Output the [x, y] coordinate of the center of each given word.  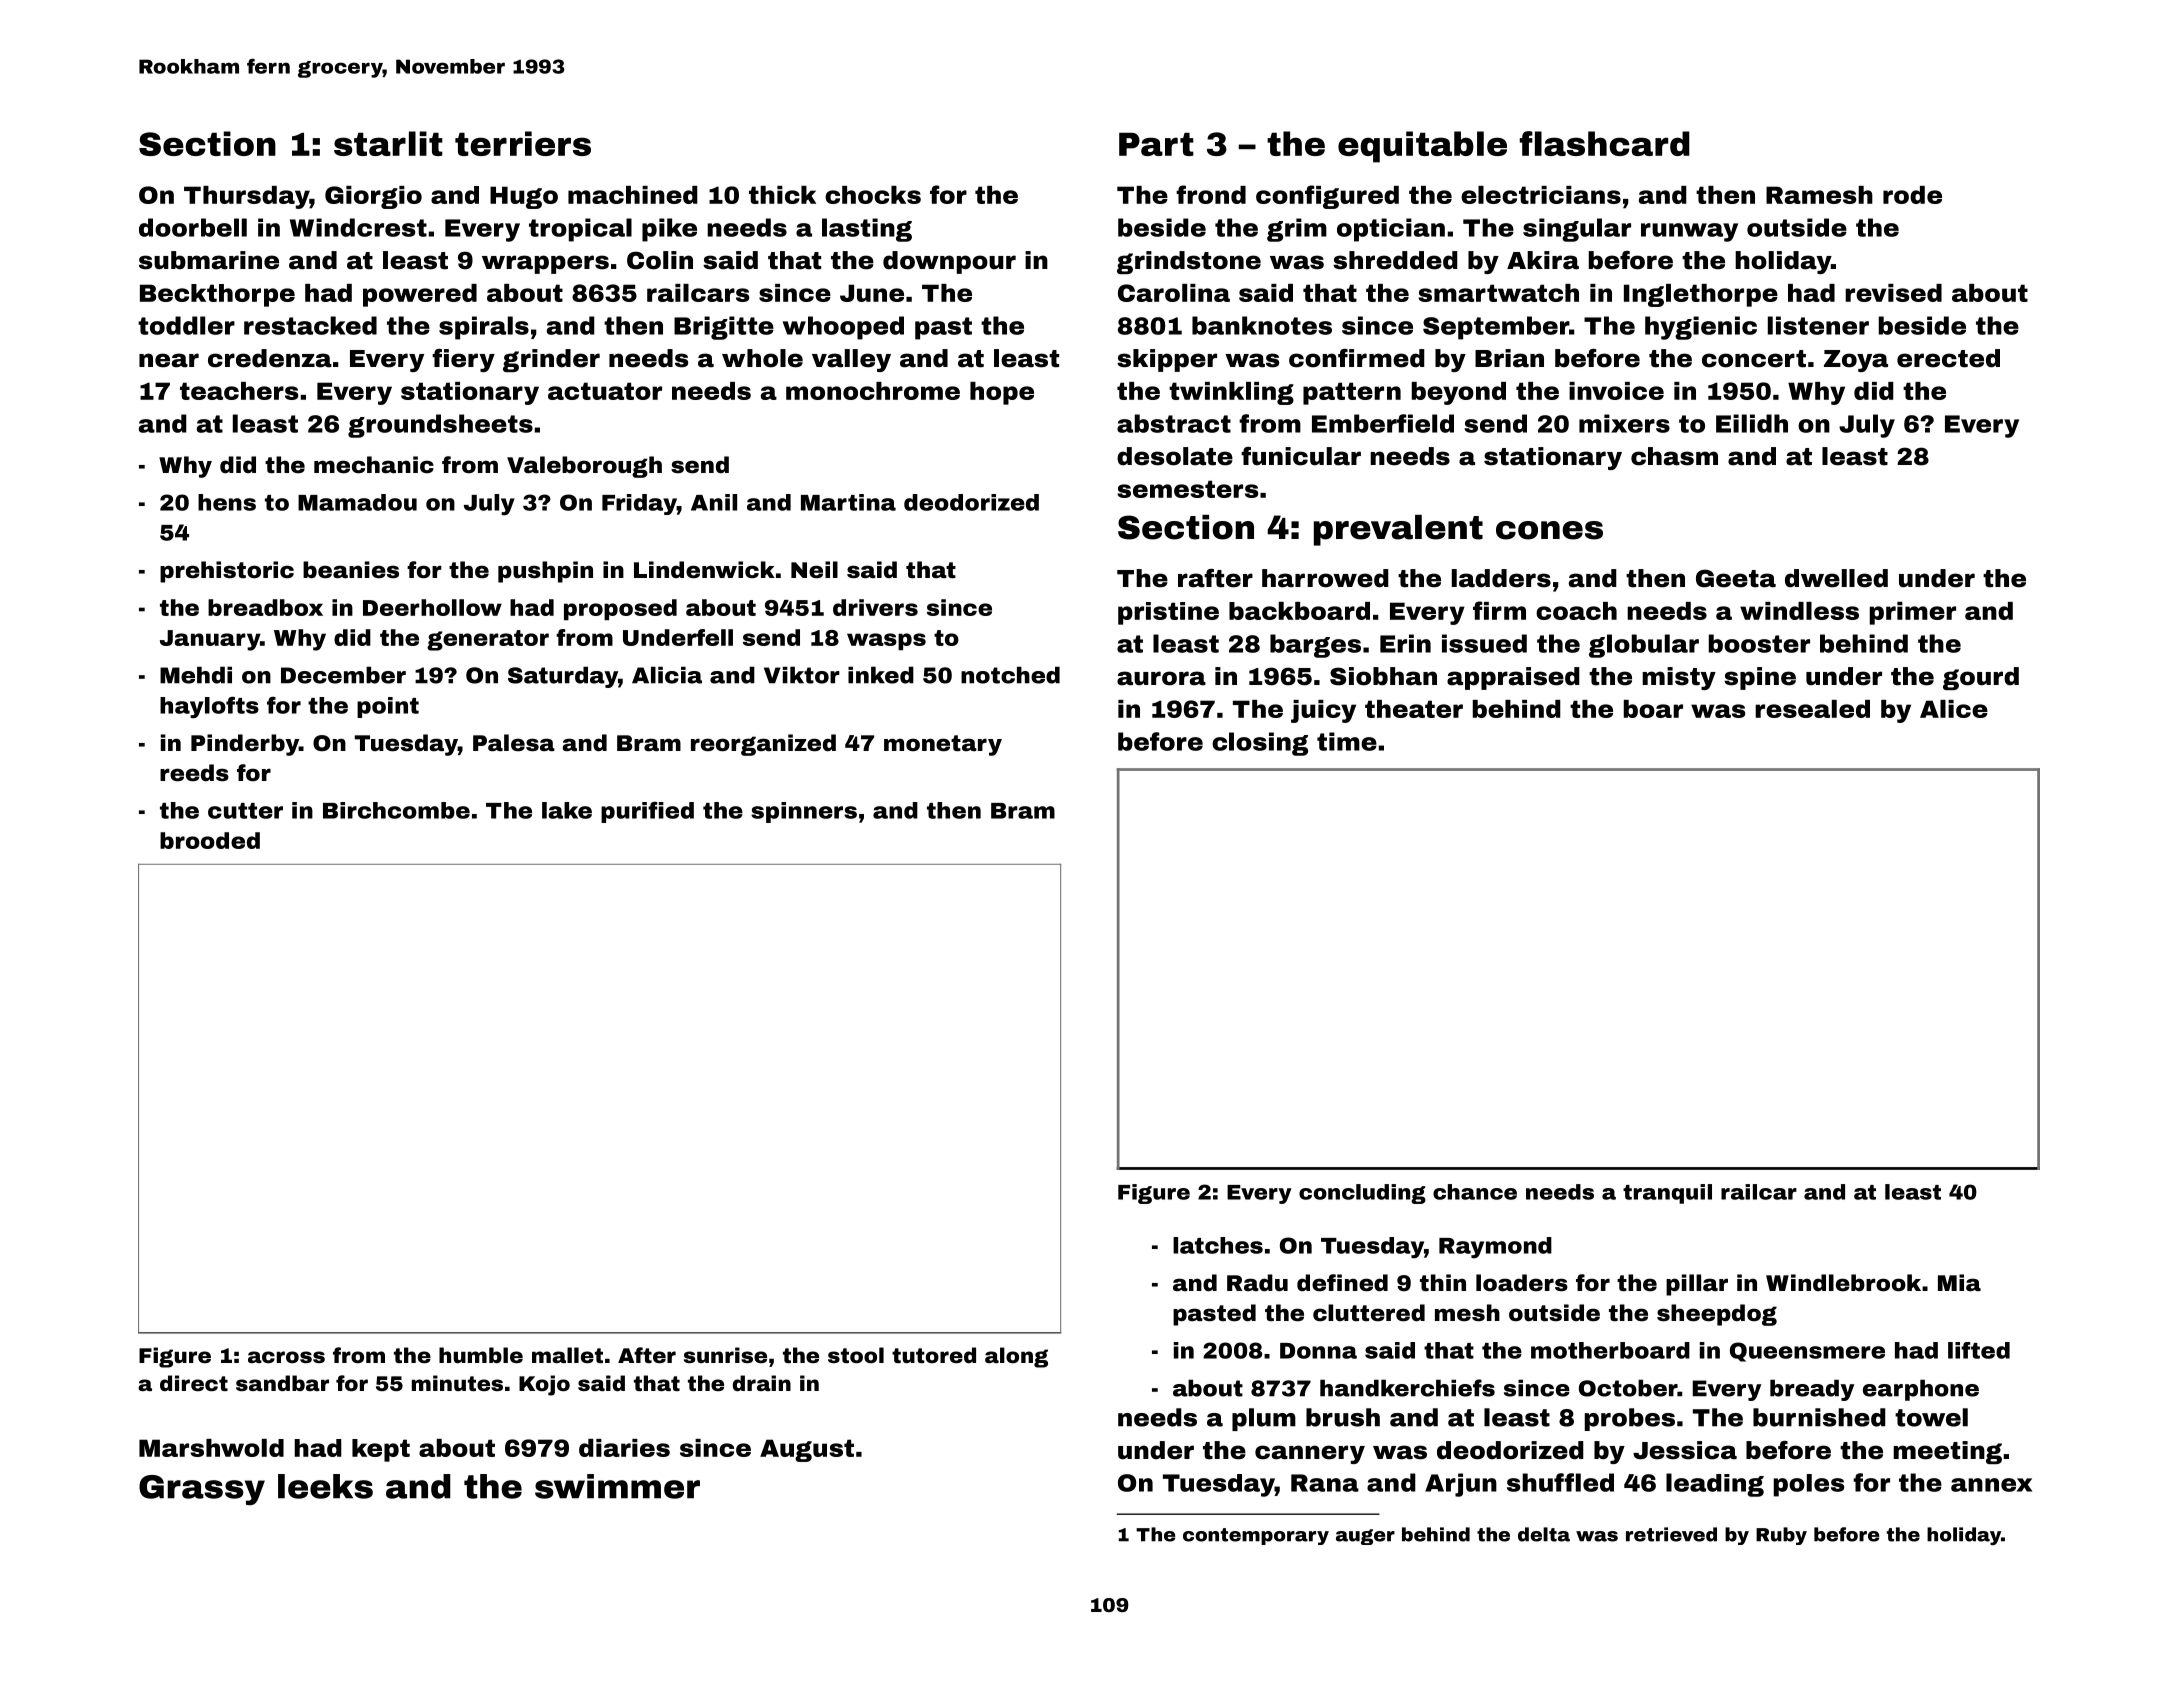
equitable [1422, 147]
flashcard [1605, 143]
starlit [388, 143]
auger [1365, 1537]
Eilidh [1752, 423]
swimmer [617, 1486]
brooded [210, 840]
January [210, 640]
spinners [804, 812]
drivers [875, 607]
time [1347, 741]
